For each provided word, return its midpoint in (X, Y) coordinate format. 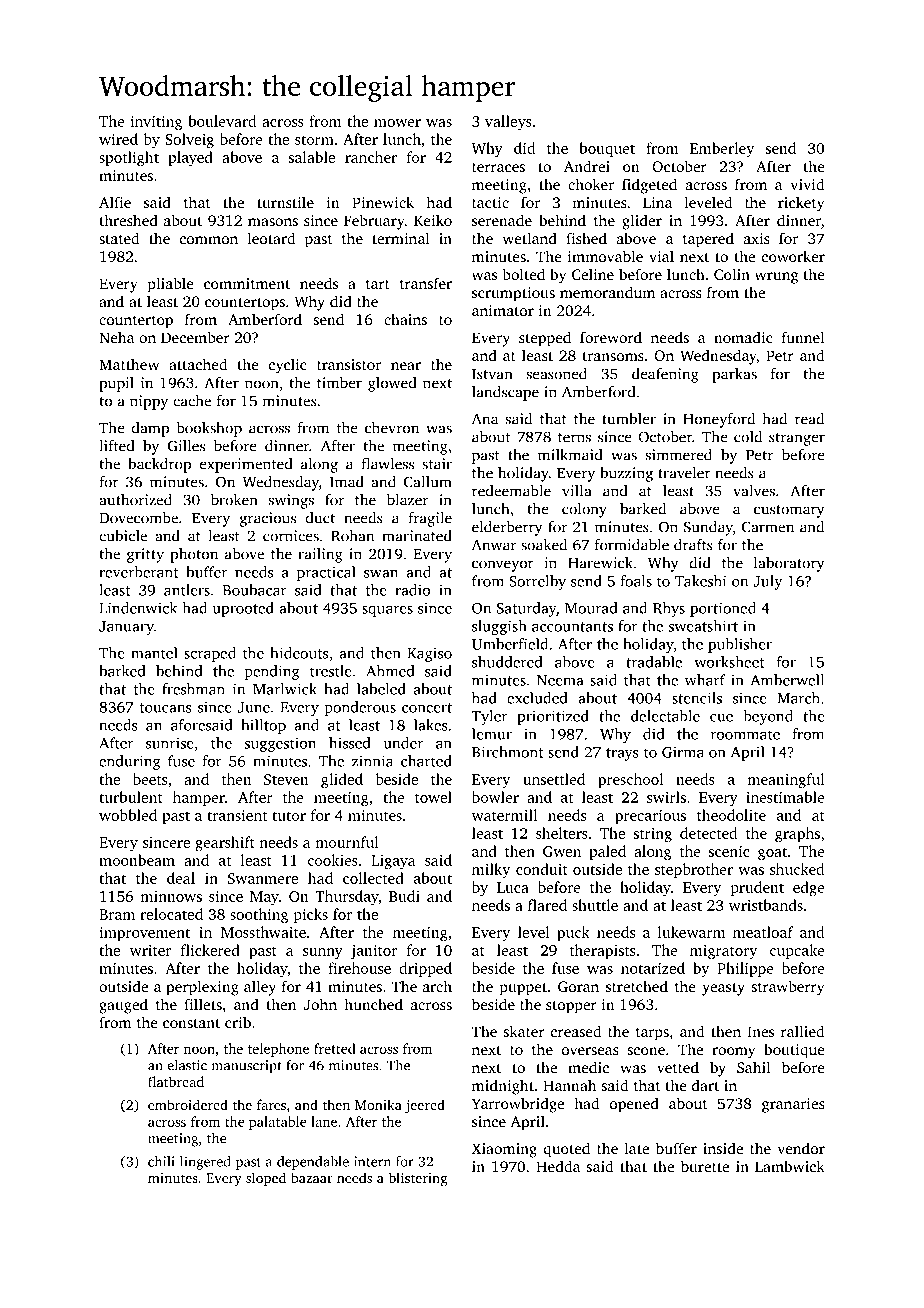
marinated (417, 536)
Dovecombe (138, 518)
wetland (529, 238)
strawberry (788, 988)
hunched (373, 1004)
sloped (266, 1179)
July (767, 582)
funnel (803, 337)
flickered (210, 950)
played (190, 159)
